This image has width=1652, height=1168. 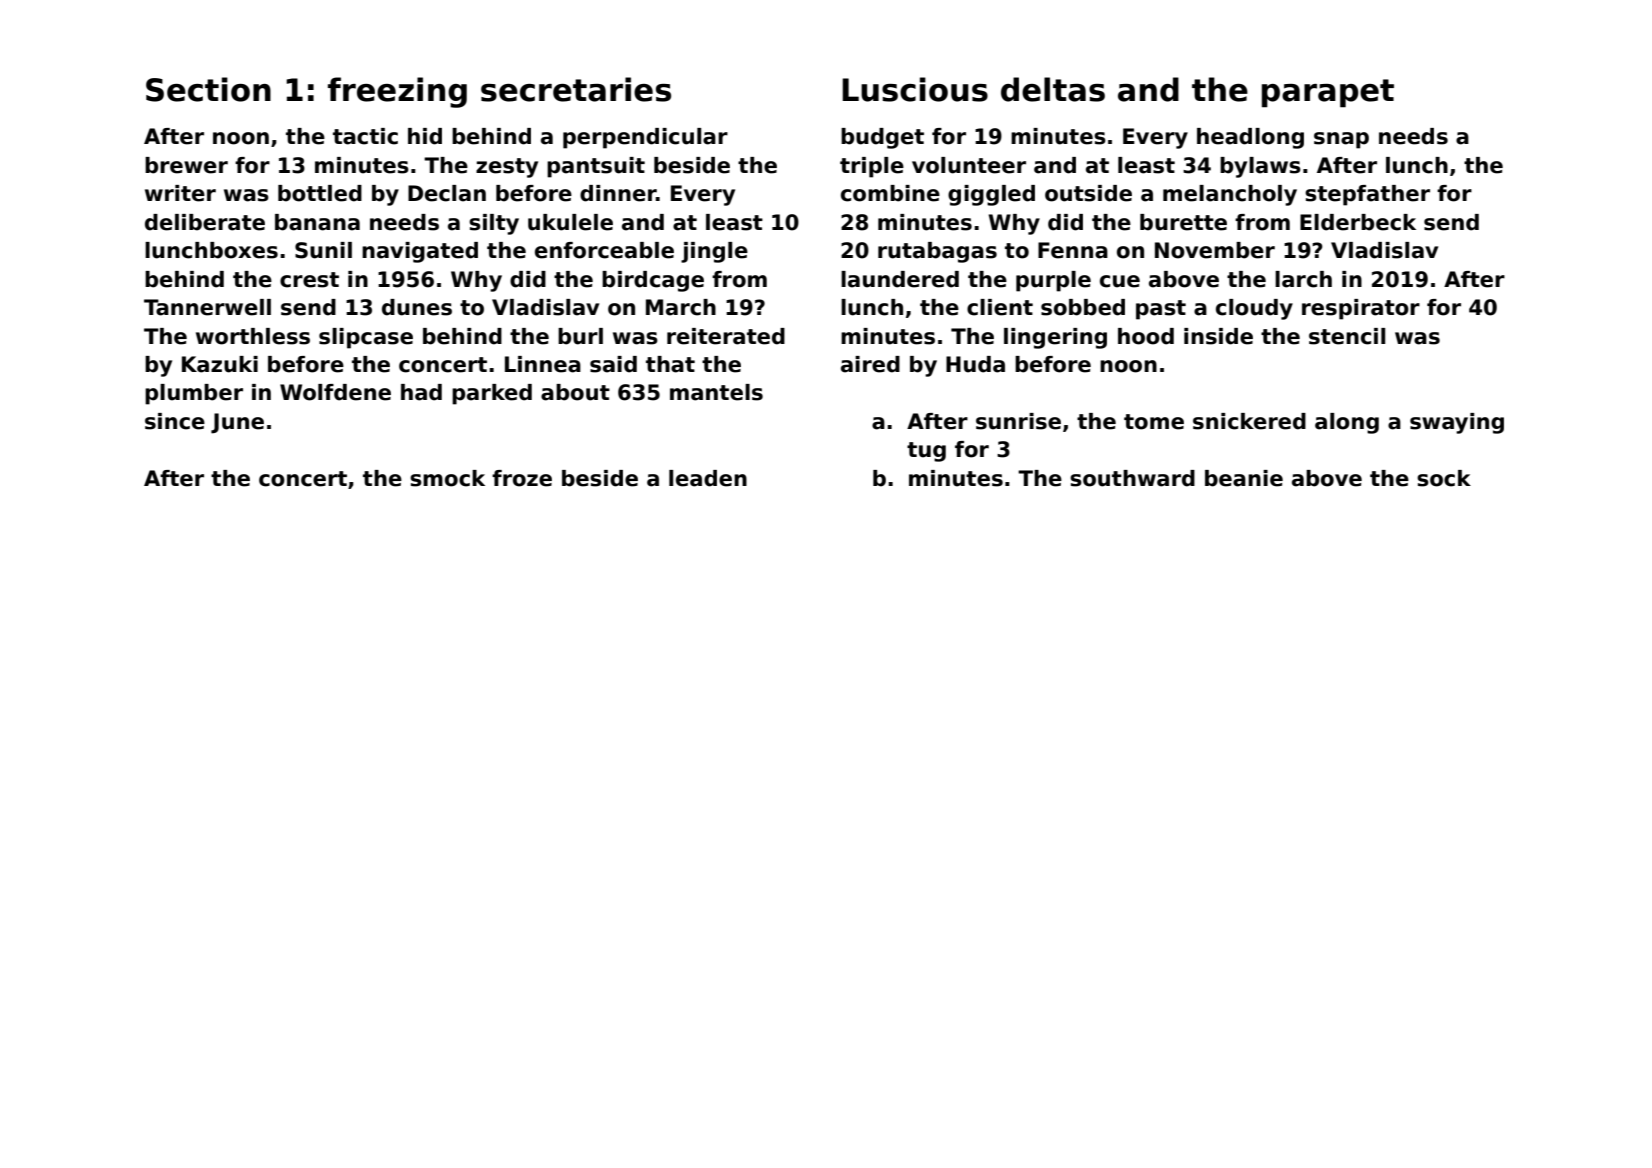 What do you see at coordinates (604, 250) in the image?
I see `enforceable` at bounding box center [604, 250].
